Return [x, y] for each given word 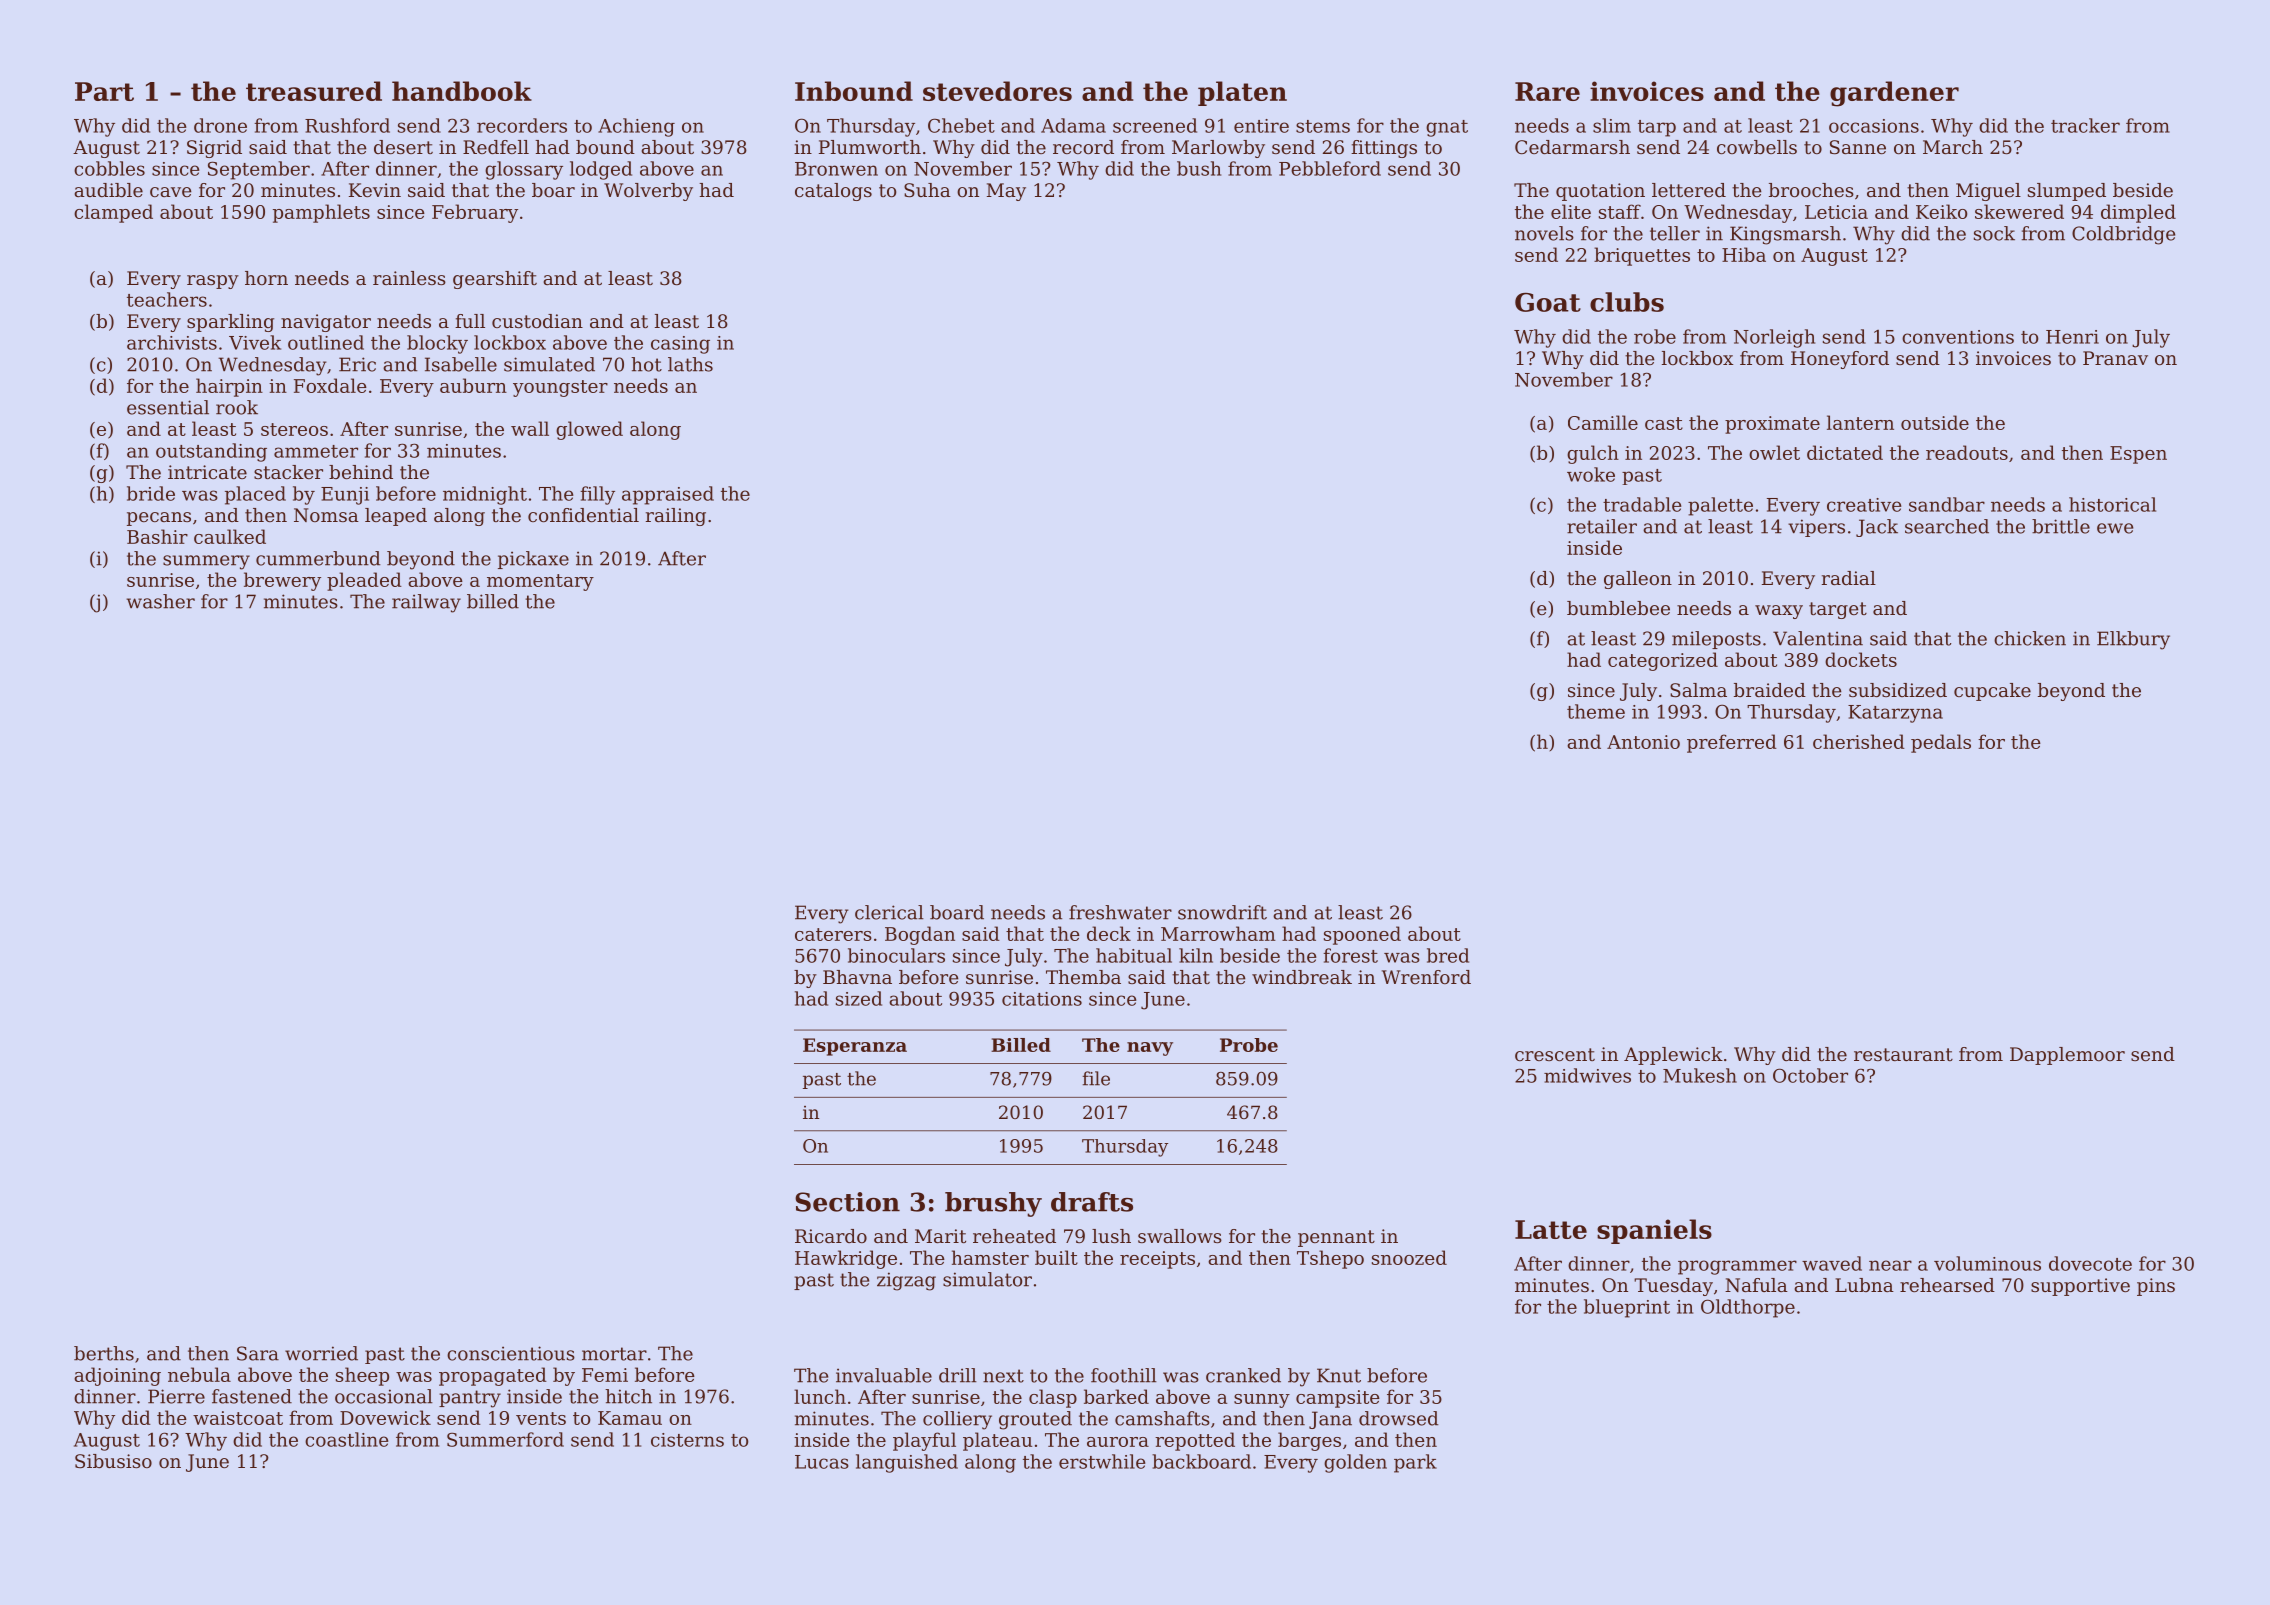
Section [847, 1202]
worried [321, 1353]
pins [2156, 1287]
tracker [2085, 125]
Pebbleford [1330, 168]
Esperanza [855, 1047]
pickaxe [533, 560]
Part [104, 91]
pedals [1941, 743]
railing [676, 517]
